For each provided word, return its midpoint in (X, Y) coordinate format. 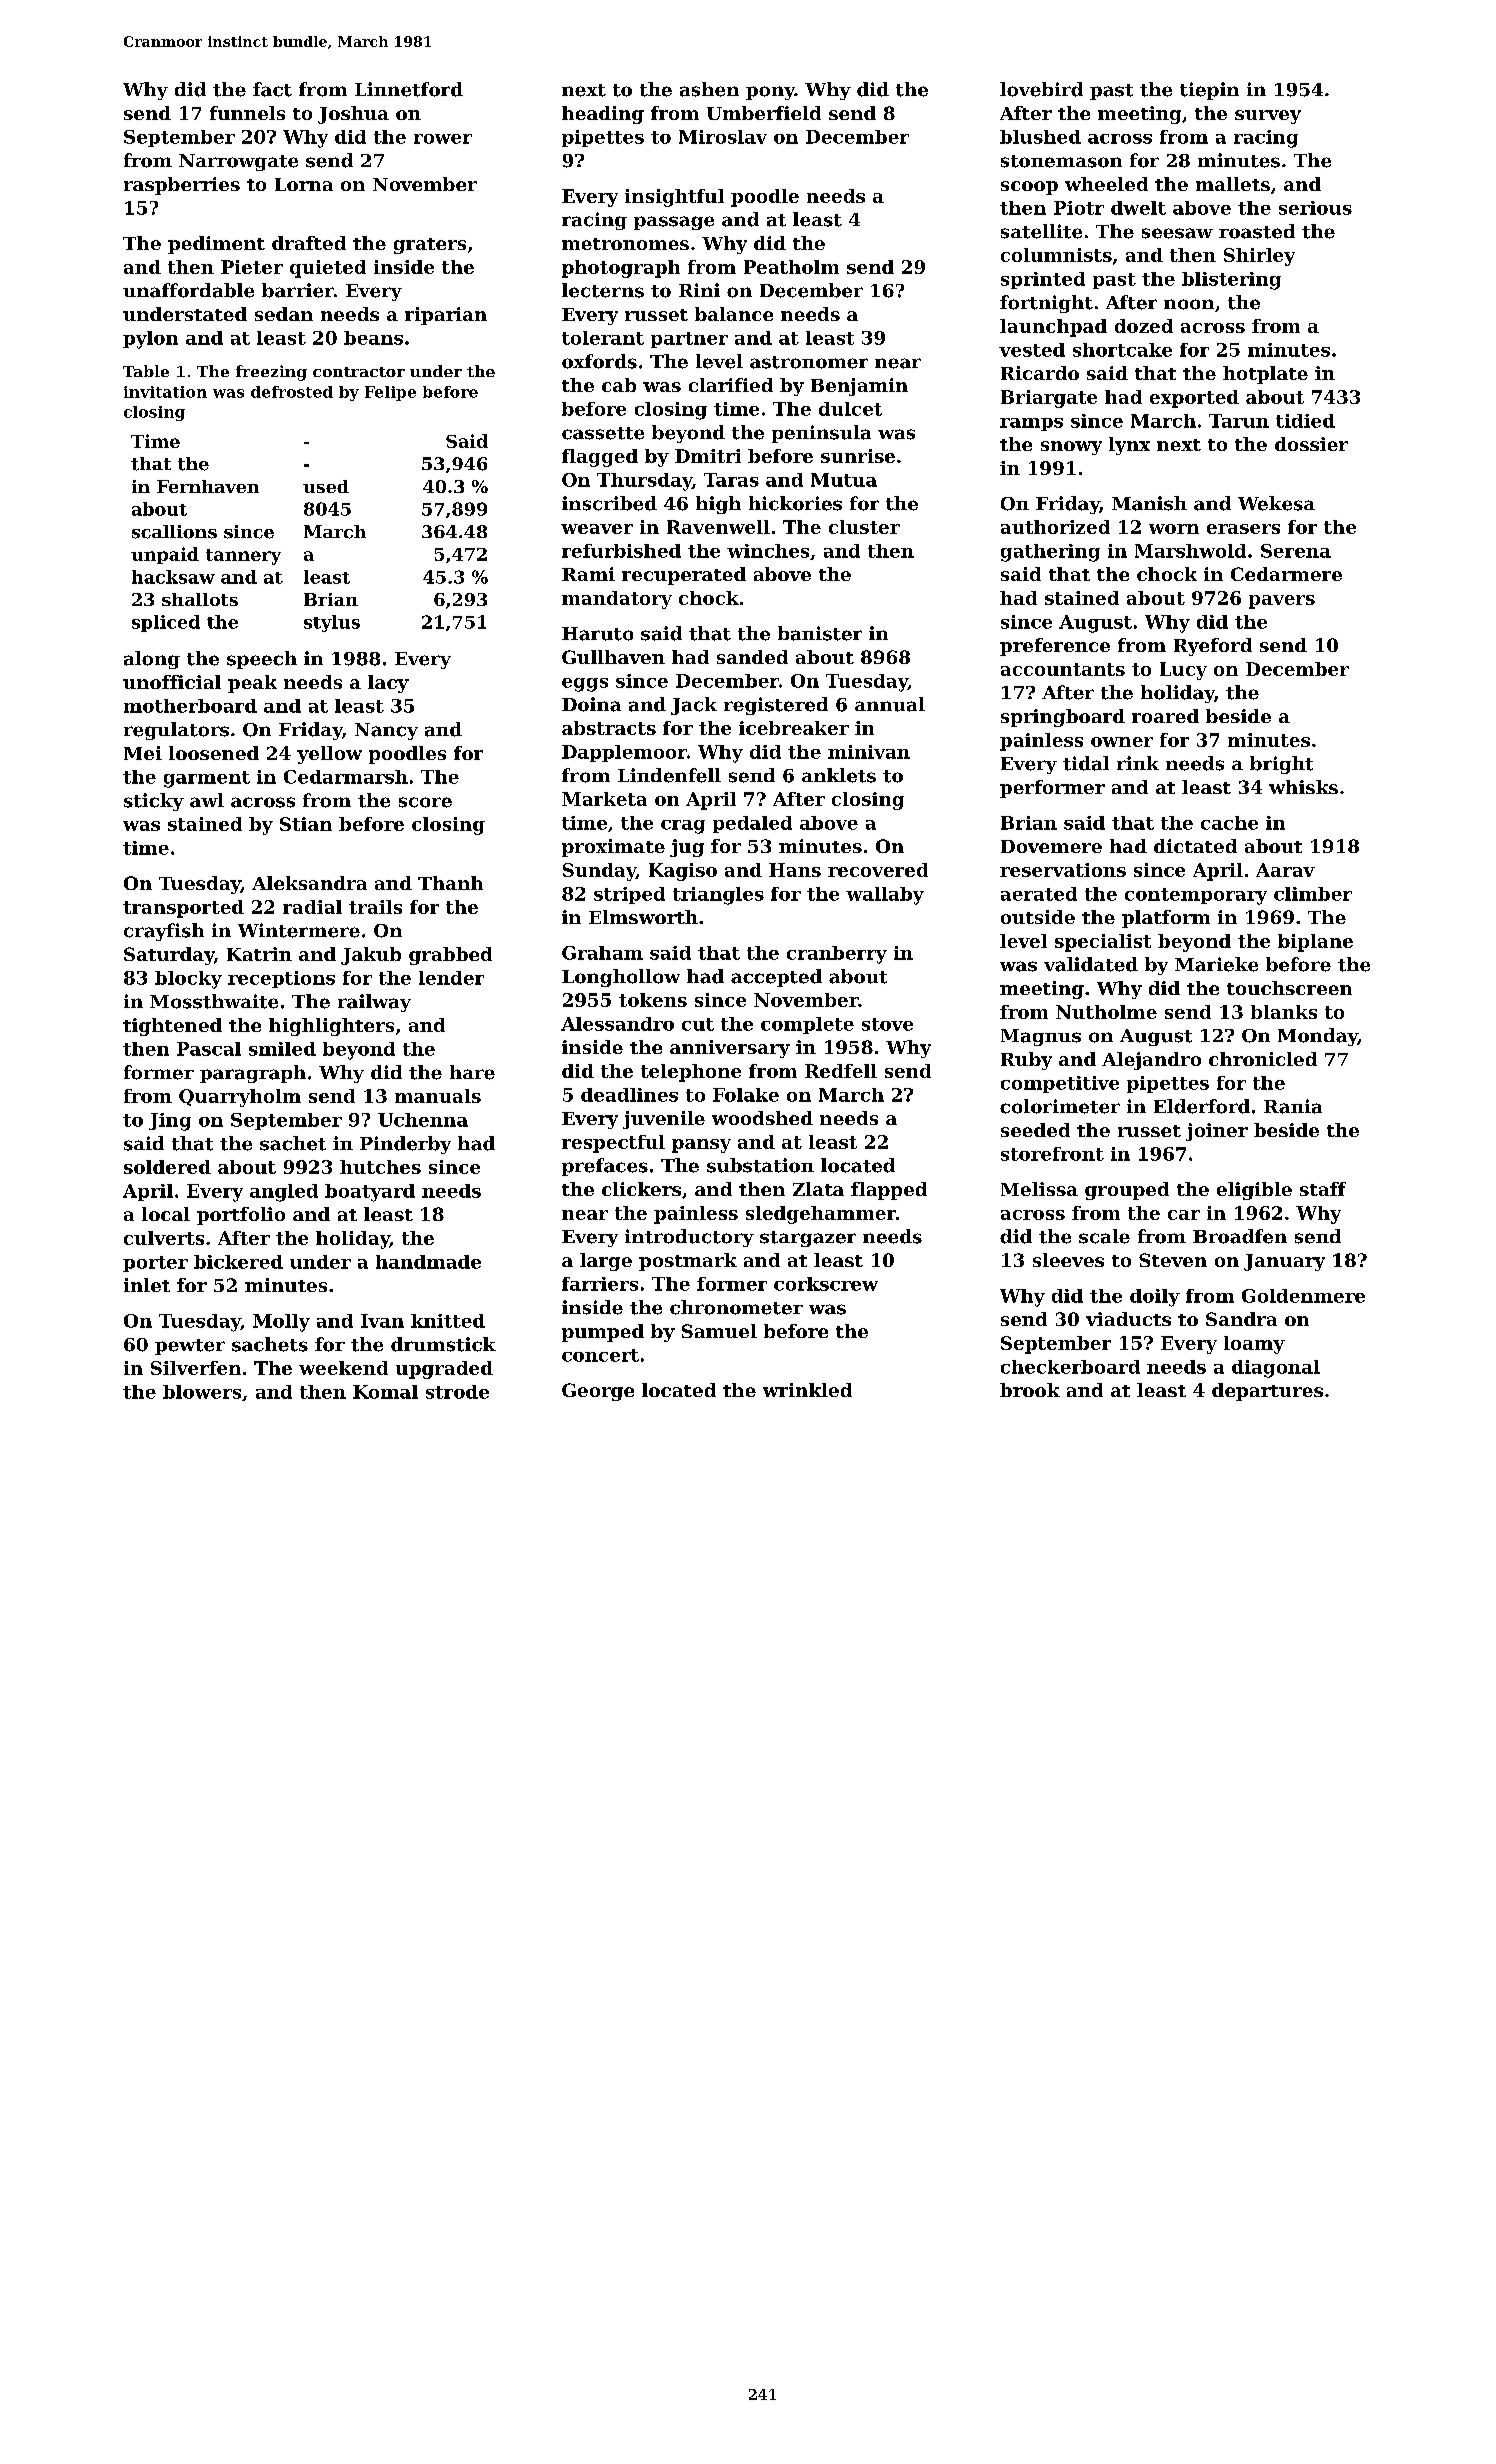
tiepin (1209, 91)
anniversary (730, 1049)
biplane (1315, 943)
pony (770, 93)
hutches (380, 1167)
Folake (746, 1095)
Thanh (450, 883)
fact (272, 89)
